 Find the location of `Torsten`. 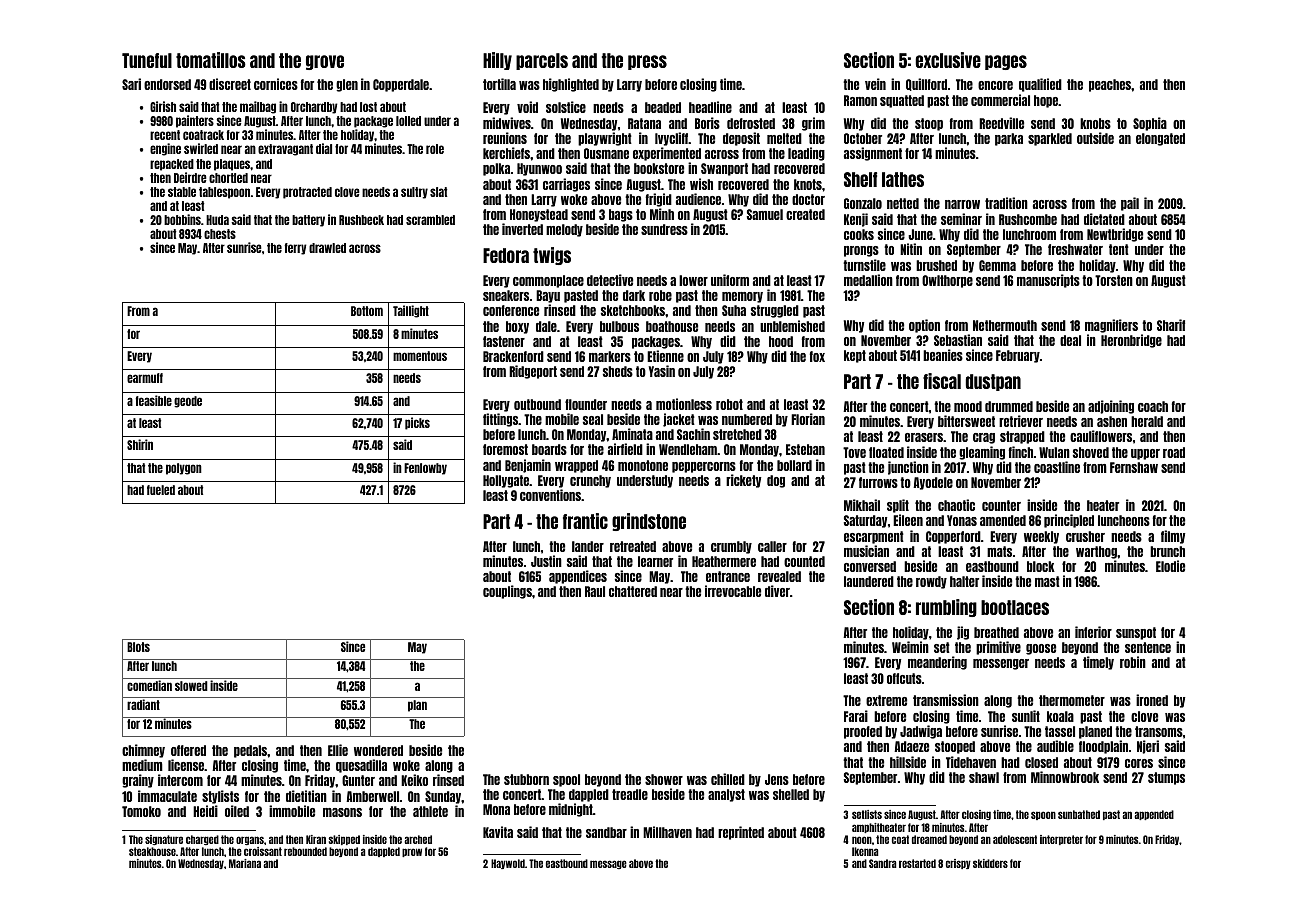

Torsten is located at coordinates (1114, 280).
